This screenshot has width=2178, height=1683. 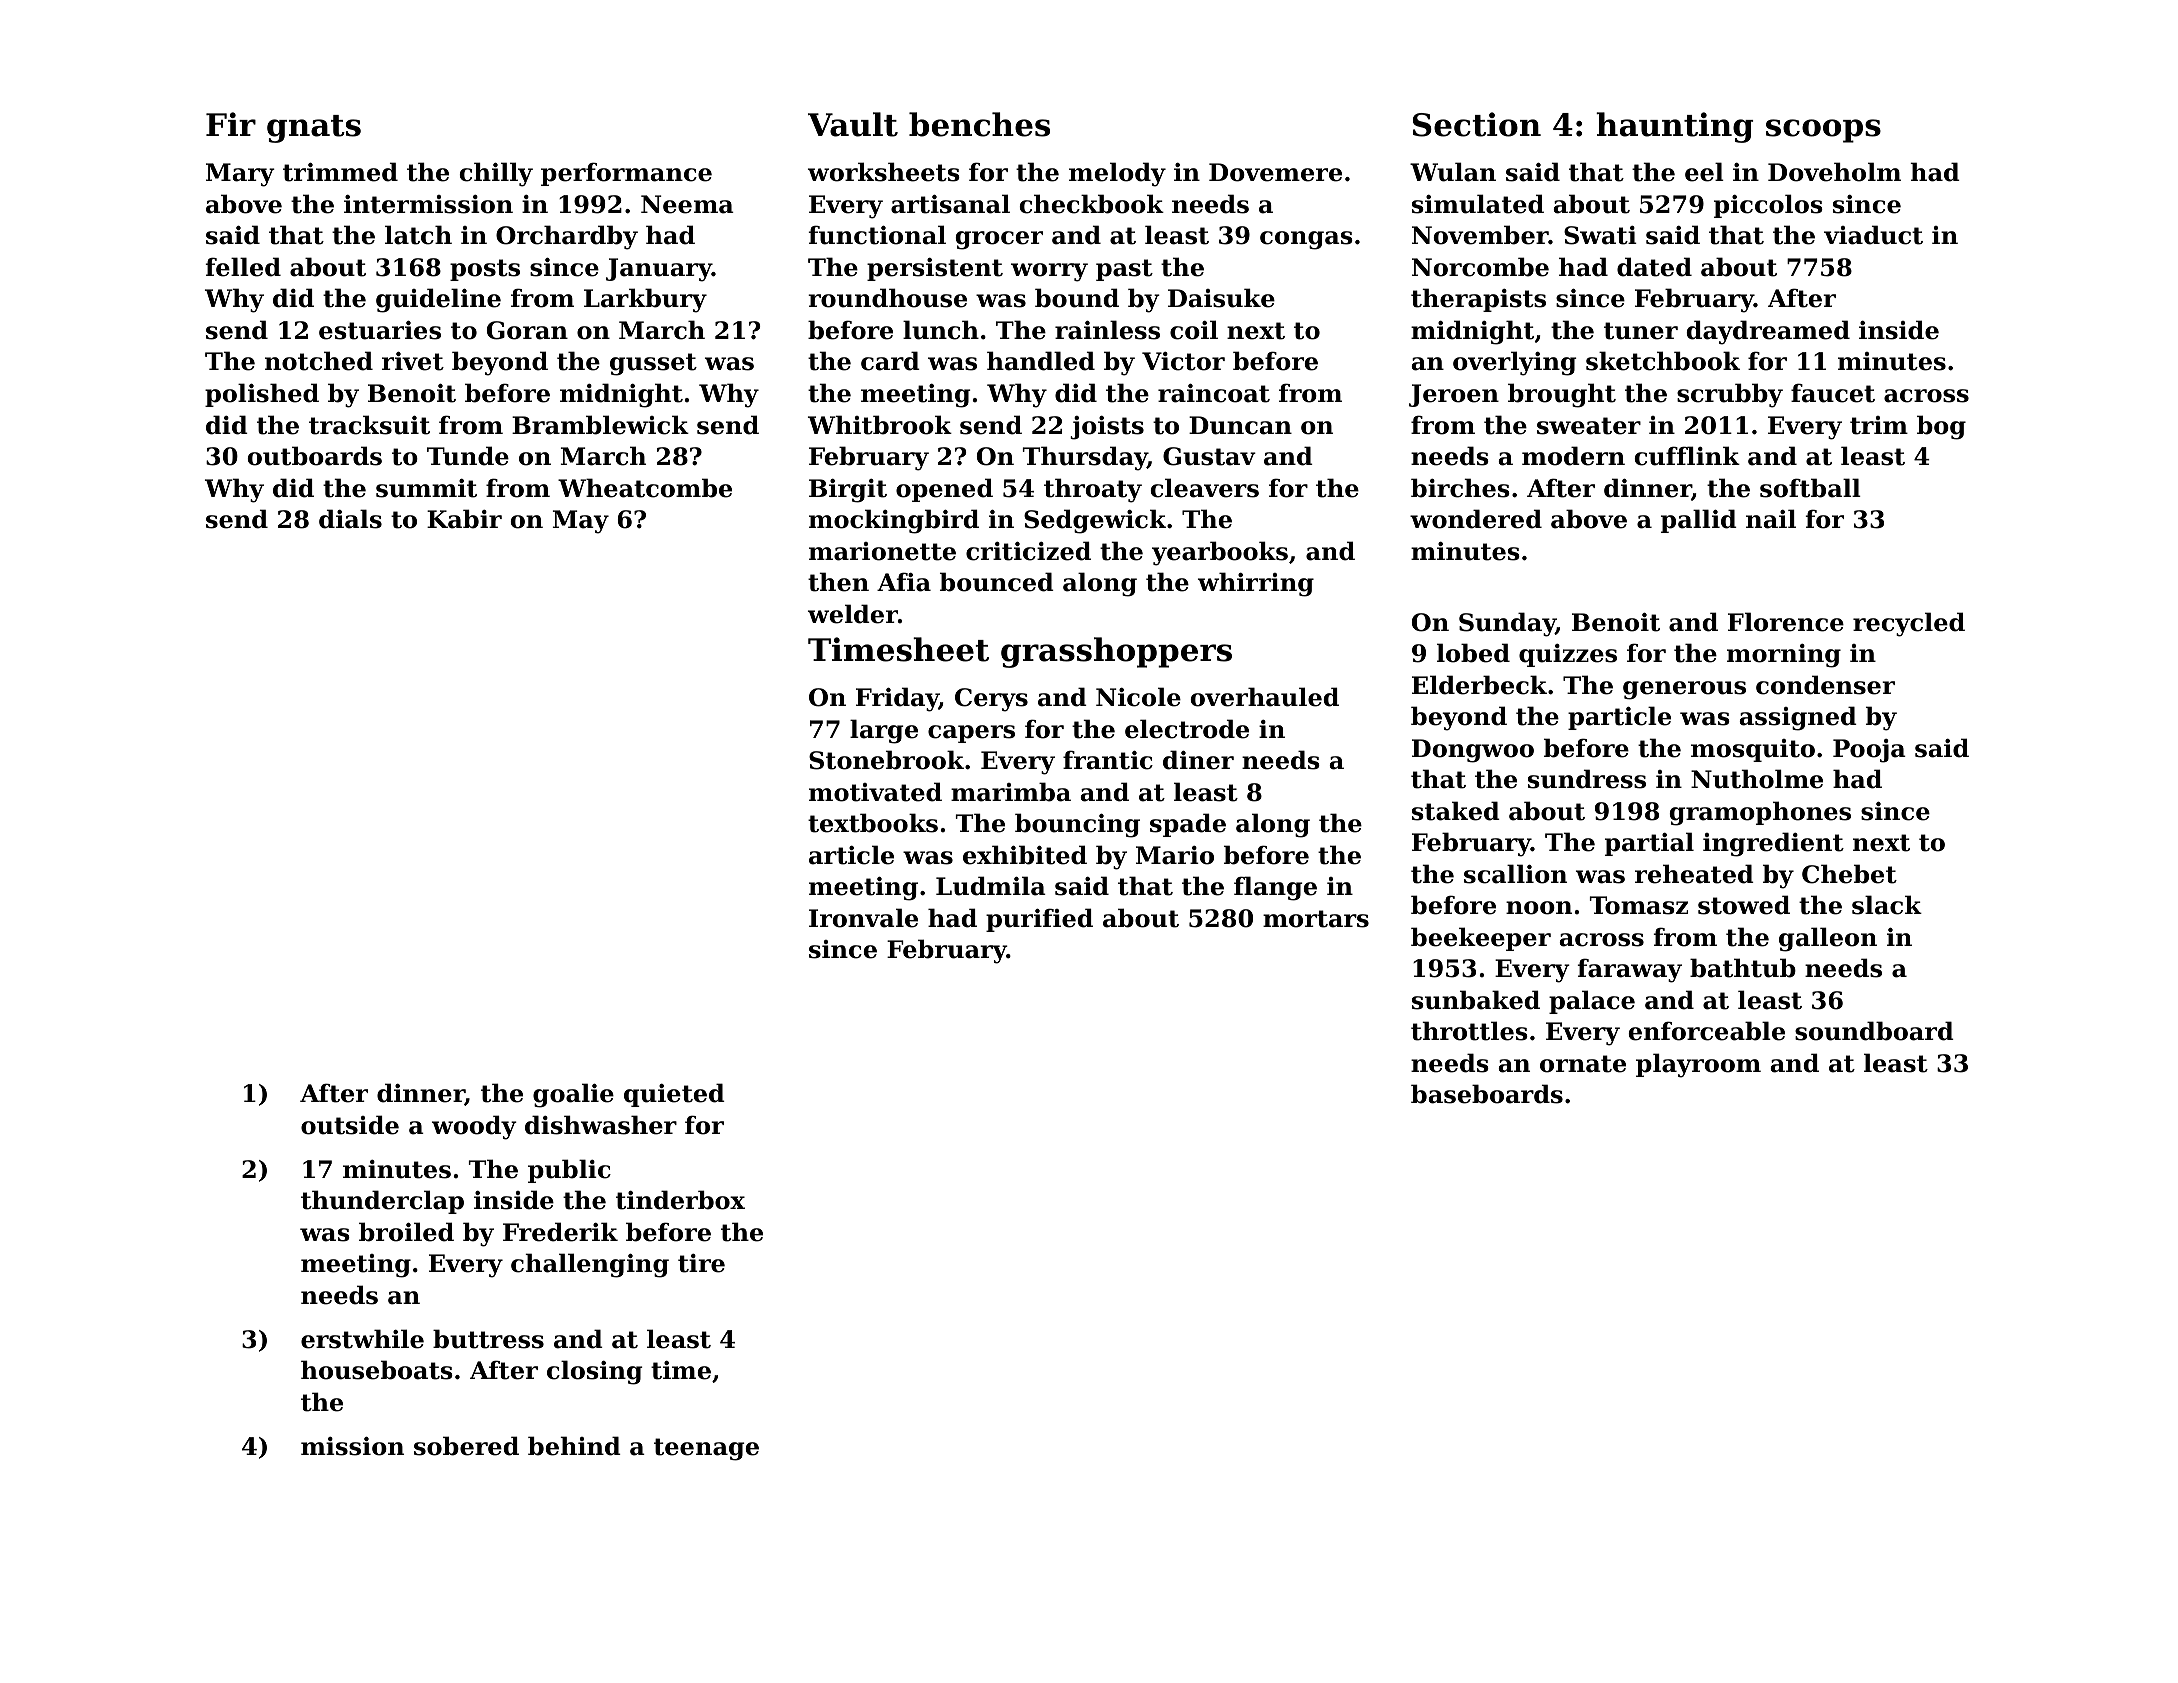 What do you see at coordinates (382, 1202) in the screenshot?
I see `thunderclap` at bounding box center [382, 1202].
